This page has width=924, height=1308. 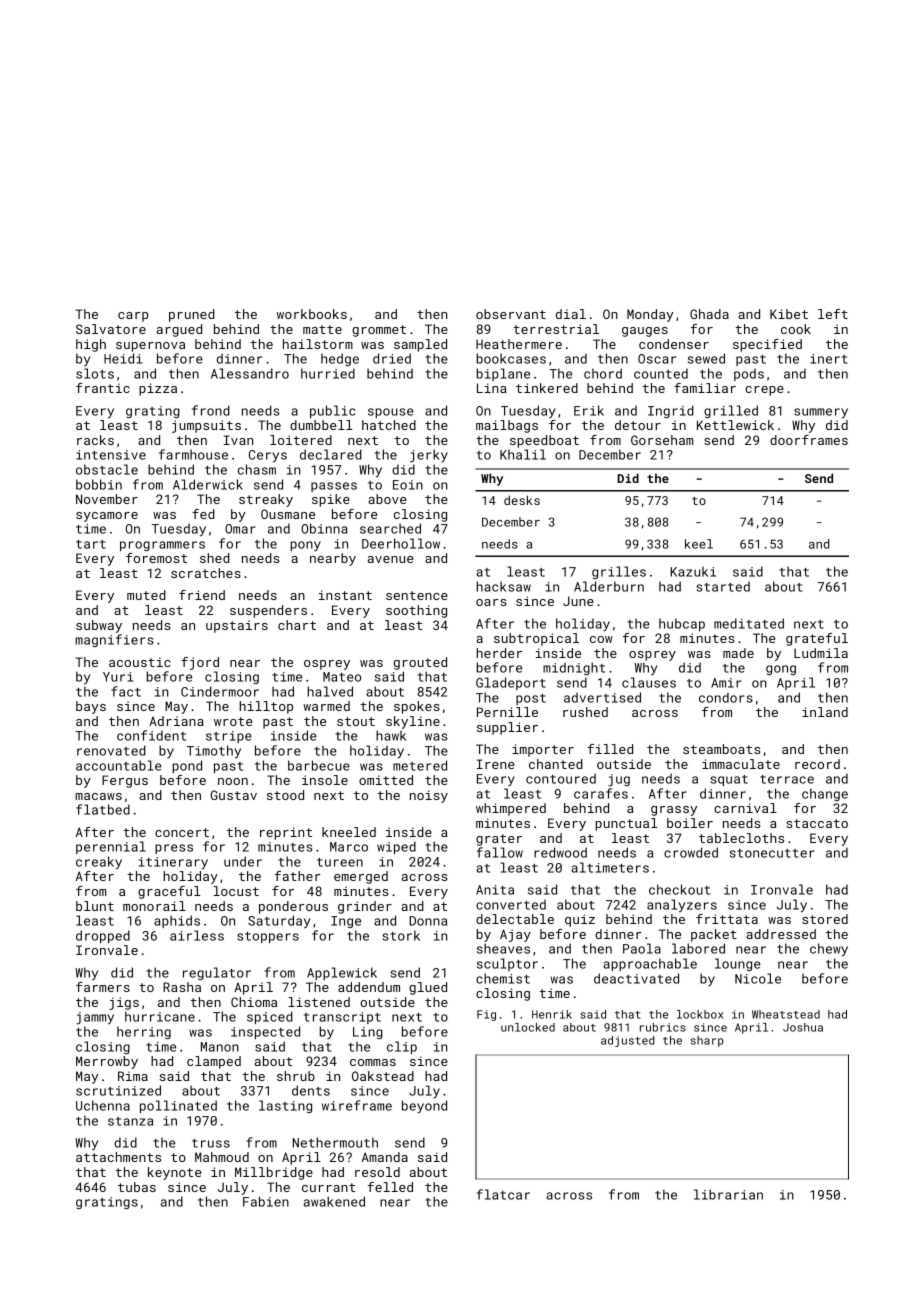 I want to click on flatcar, so click(x=503, y=1194).
